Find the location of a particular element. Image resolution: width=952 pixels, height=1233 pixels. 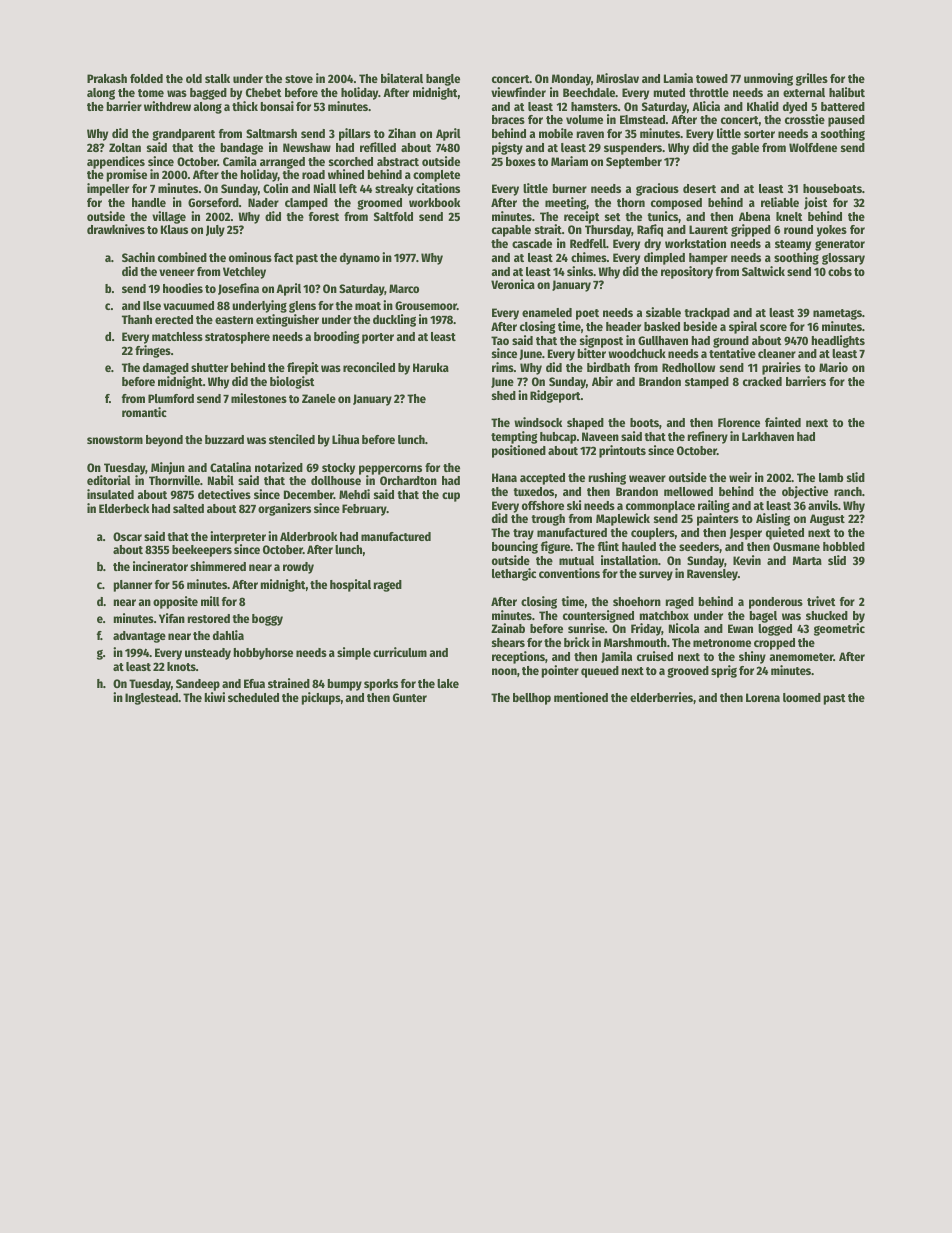

Oscar is located at coordinates (127, 536).
